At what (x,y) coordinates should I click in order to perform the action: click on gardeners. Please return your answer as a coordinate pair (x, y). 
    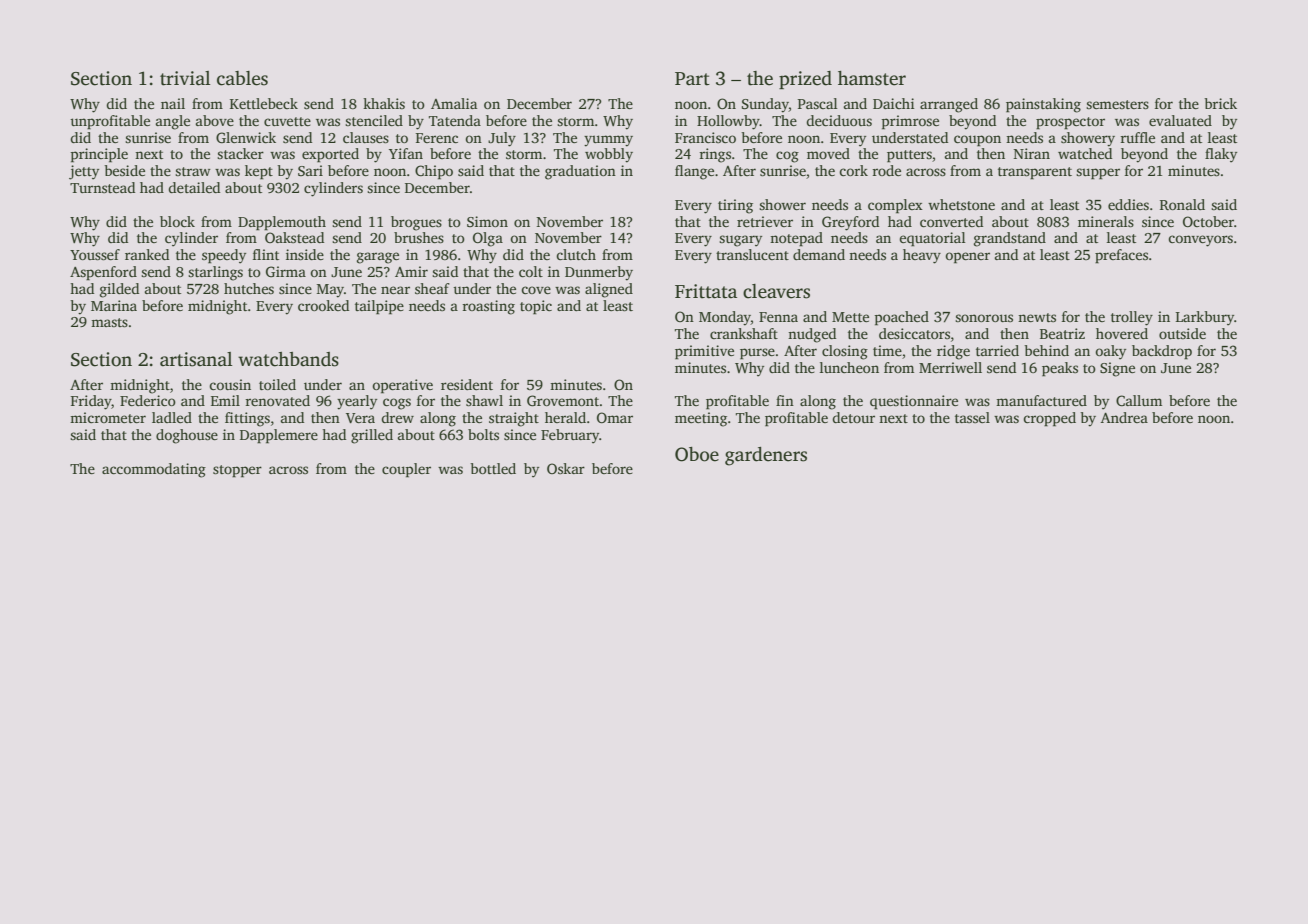
    Looking at the image, I should click on (766, 456).
